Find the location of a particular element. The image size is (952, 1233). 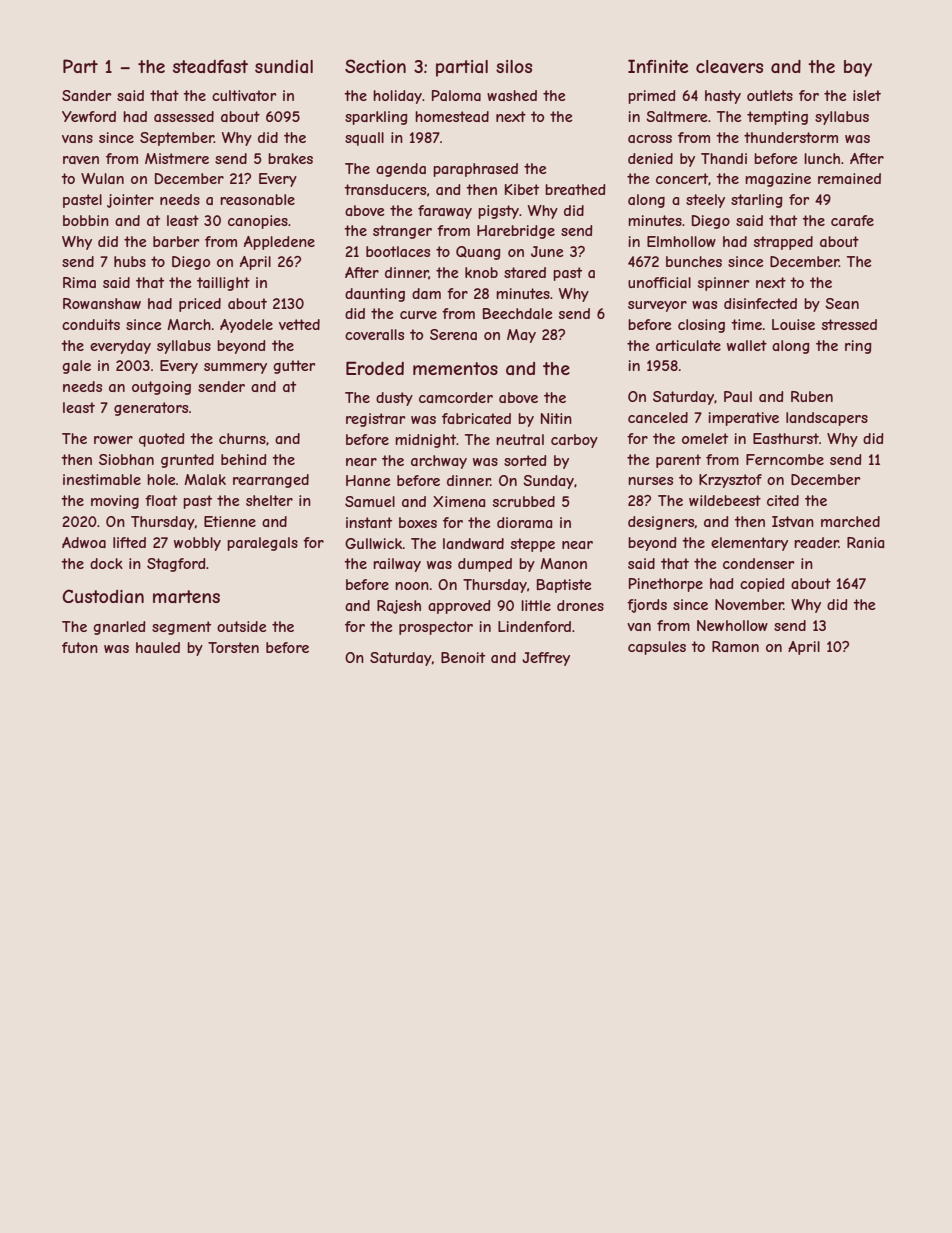

disinfected is located at coordinates (760, 303).
